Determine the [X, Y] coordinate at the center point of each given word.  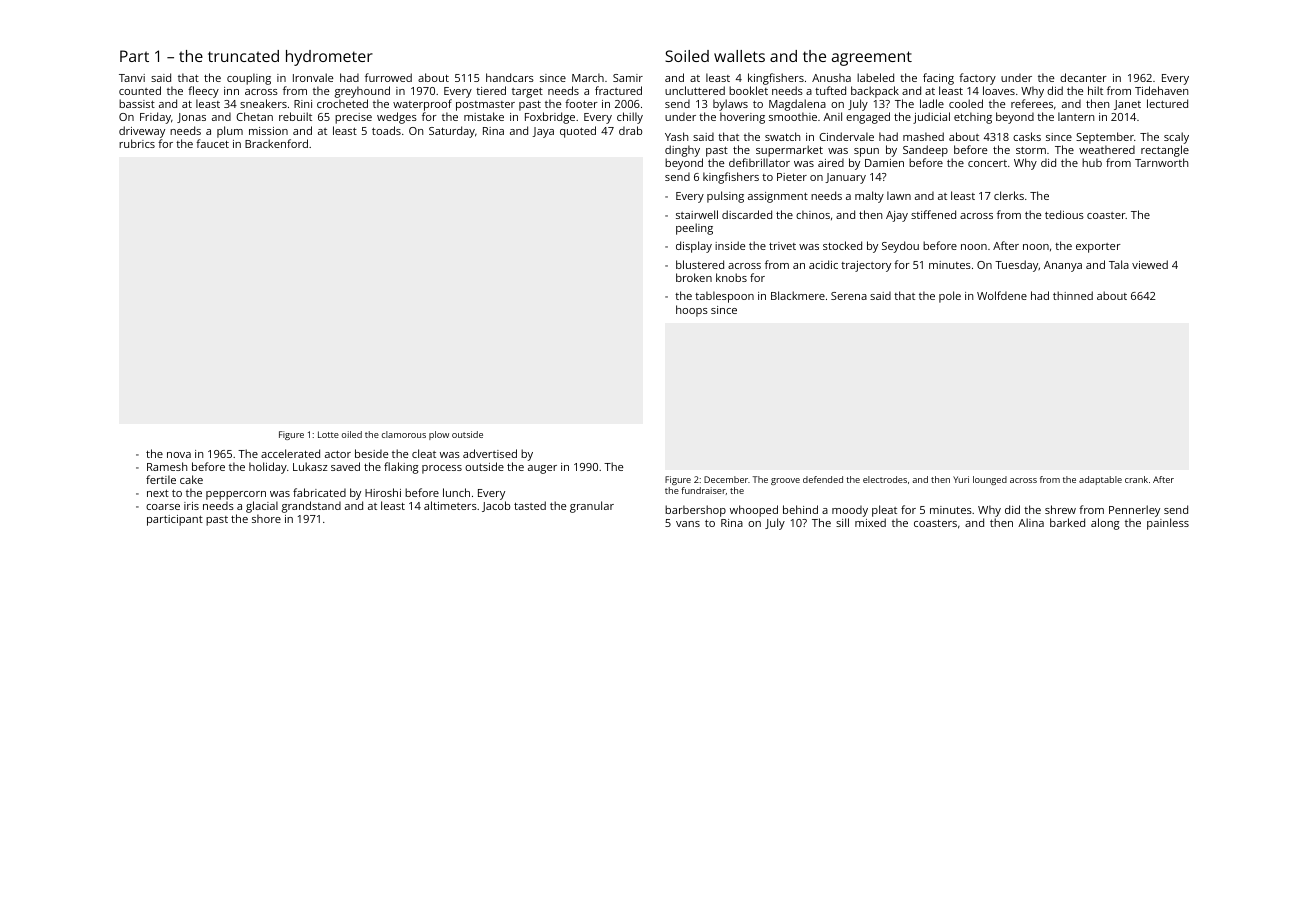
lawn [899, 195]
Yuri [961, 479]
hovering [742, 118]
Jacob [496, 506]
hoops [692, 311]
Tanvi [132, 78]
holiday [268, 468]
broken [694, 277]
